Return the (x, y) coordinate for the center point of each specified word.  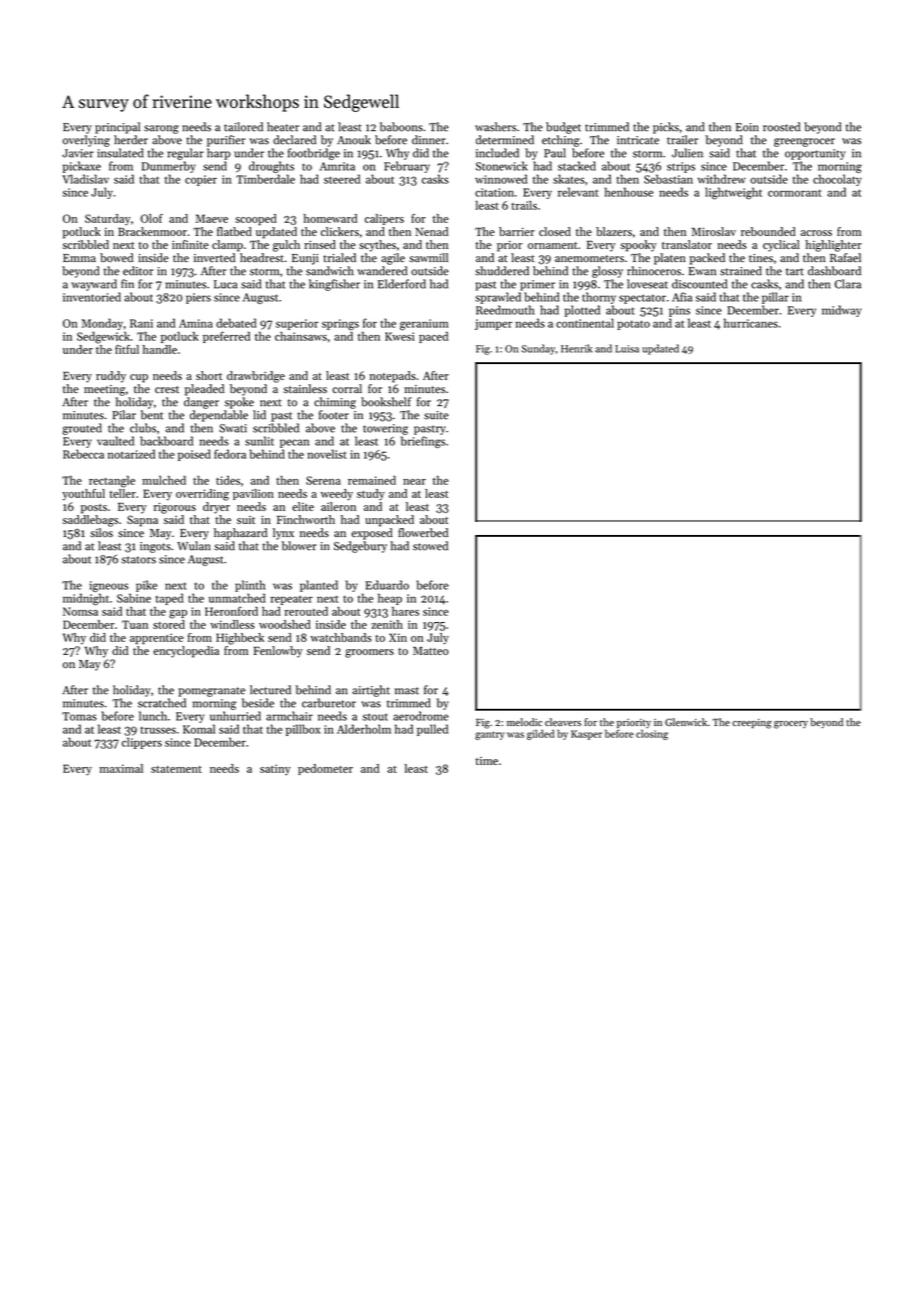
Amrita (337, 166)
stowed (430, 546)
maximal (121, 768)
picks (666, 128)
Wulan (194, 546)
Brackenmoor (152, 231)
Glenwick (686, 722)
